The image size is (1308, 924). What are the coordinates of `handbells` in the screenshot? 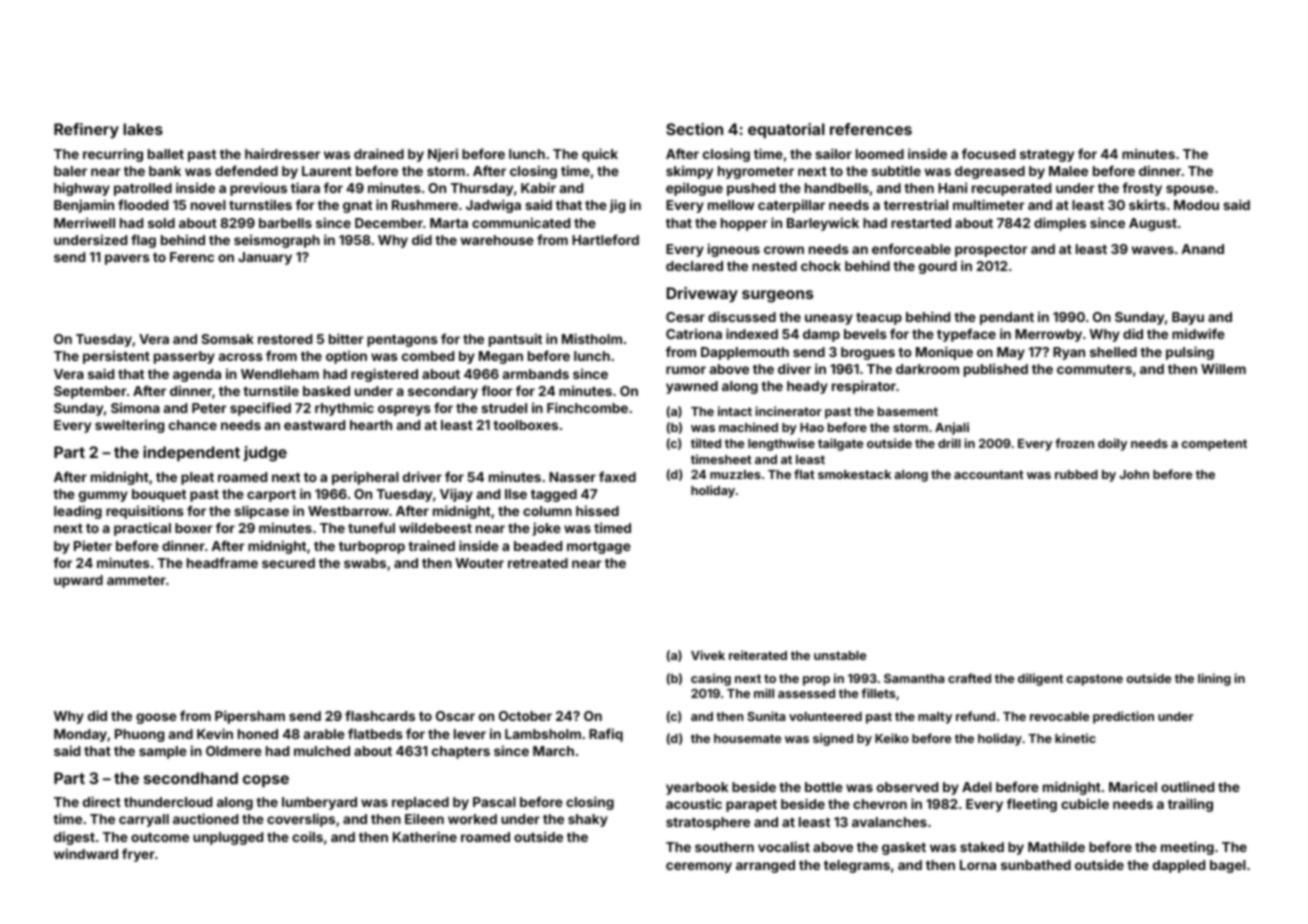 It's located at (837, 188).
